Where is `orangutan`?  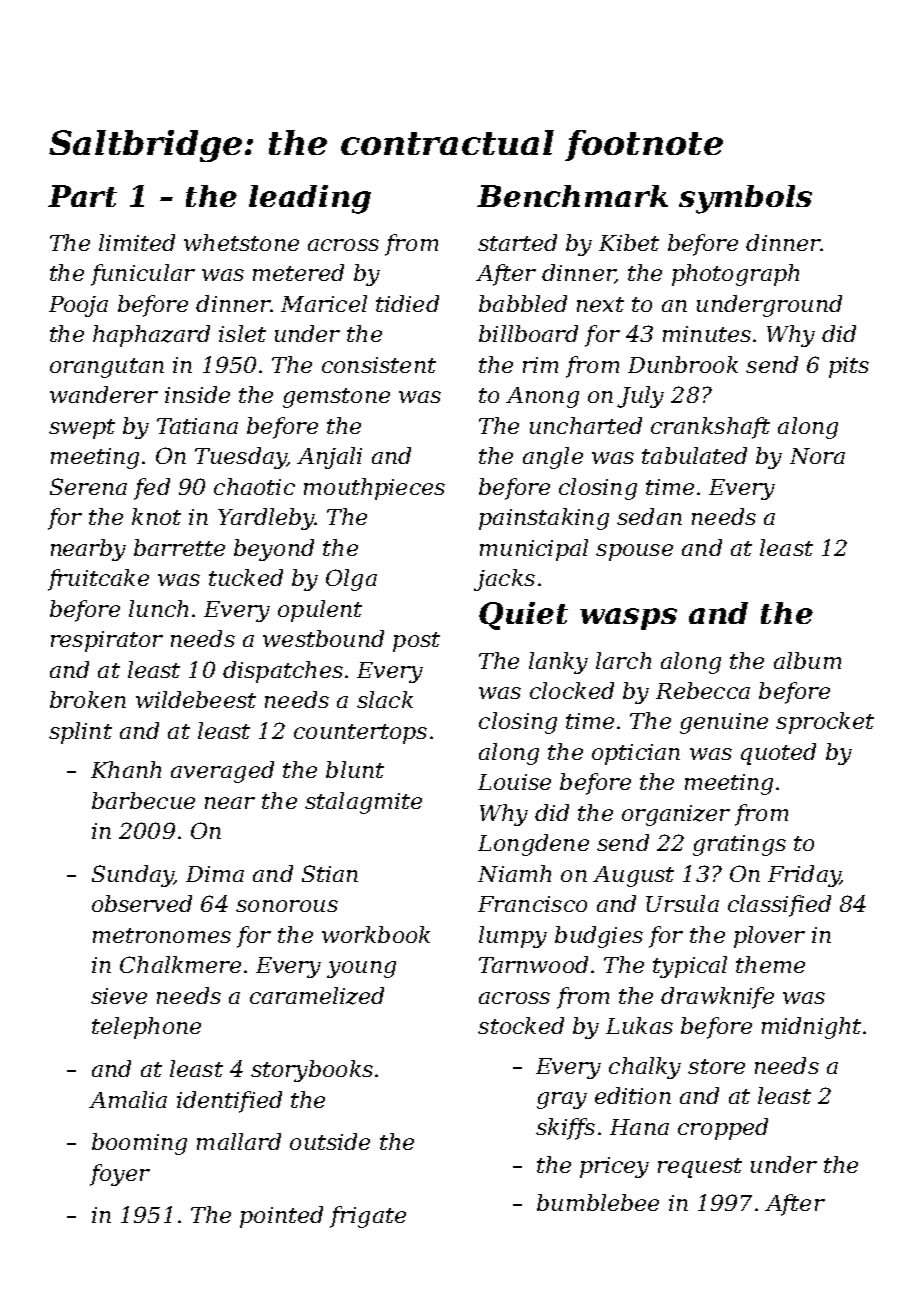
orangutan is located at coordinates (107, 368).
